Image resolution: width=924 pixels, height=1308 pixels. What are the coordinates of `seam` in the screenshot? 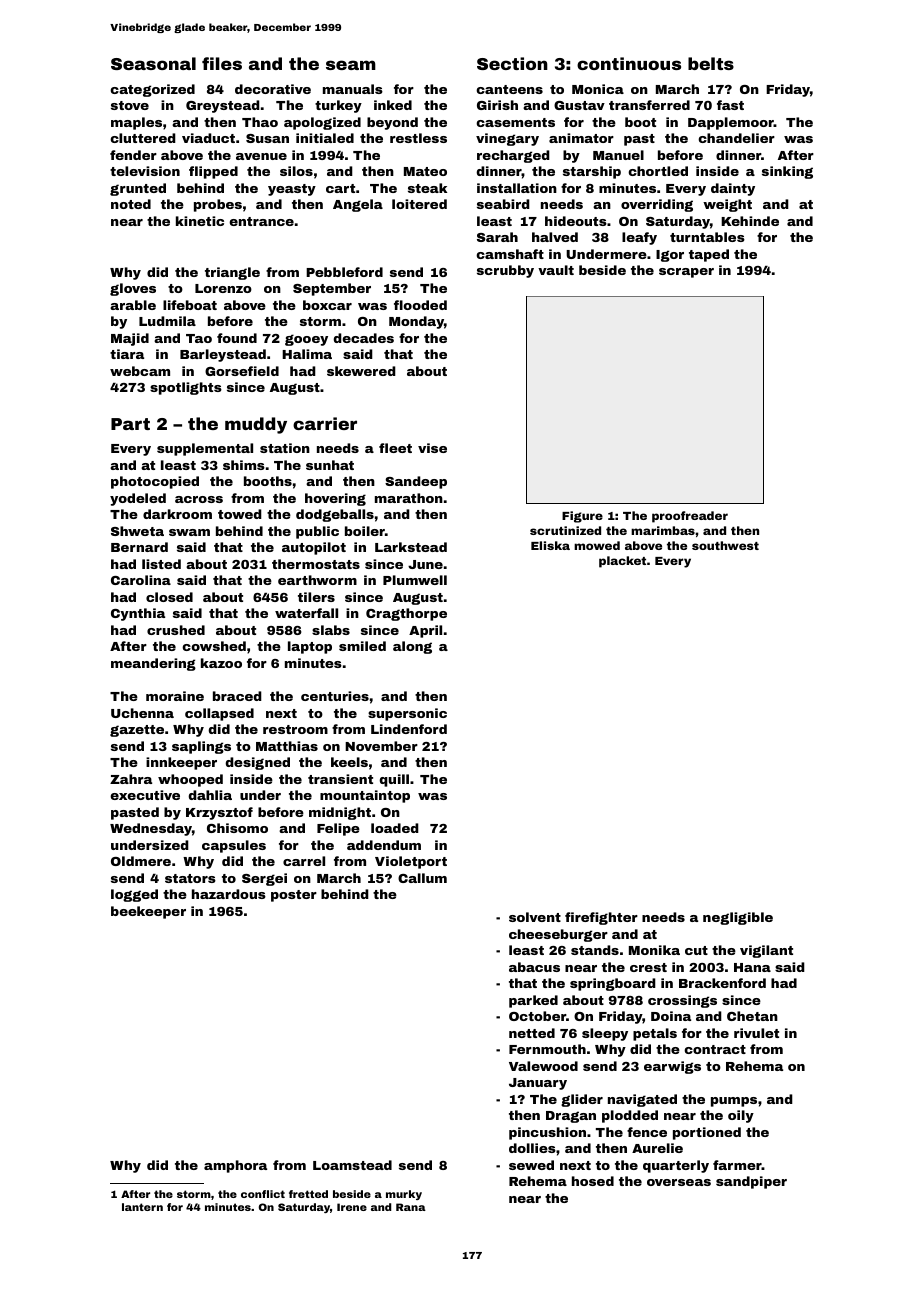 It's located at (351, 65).
